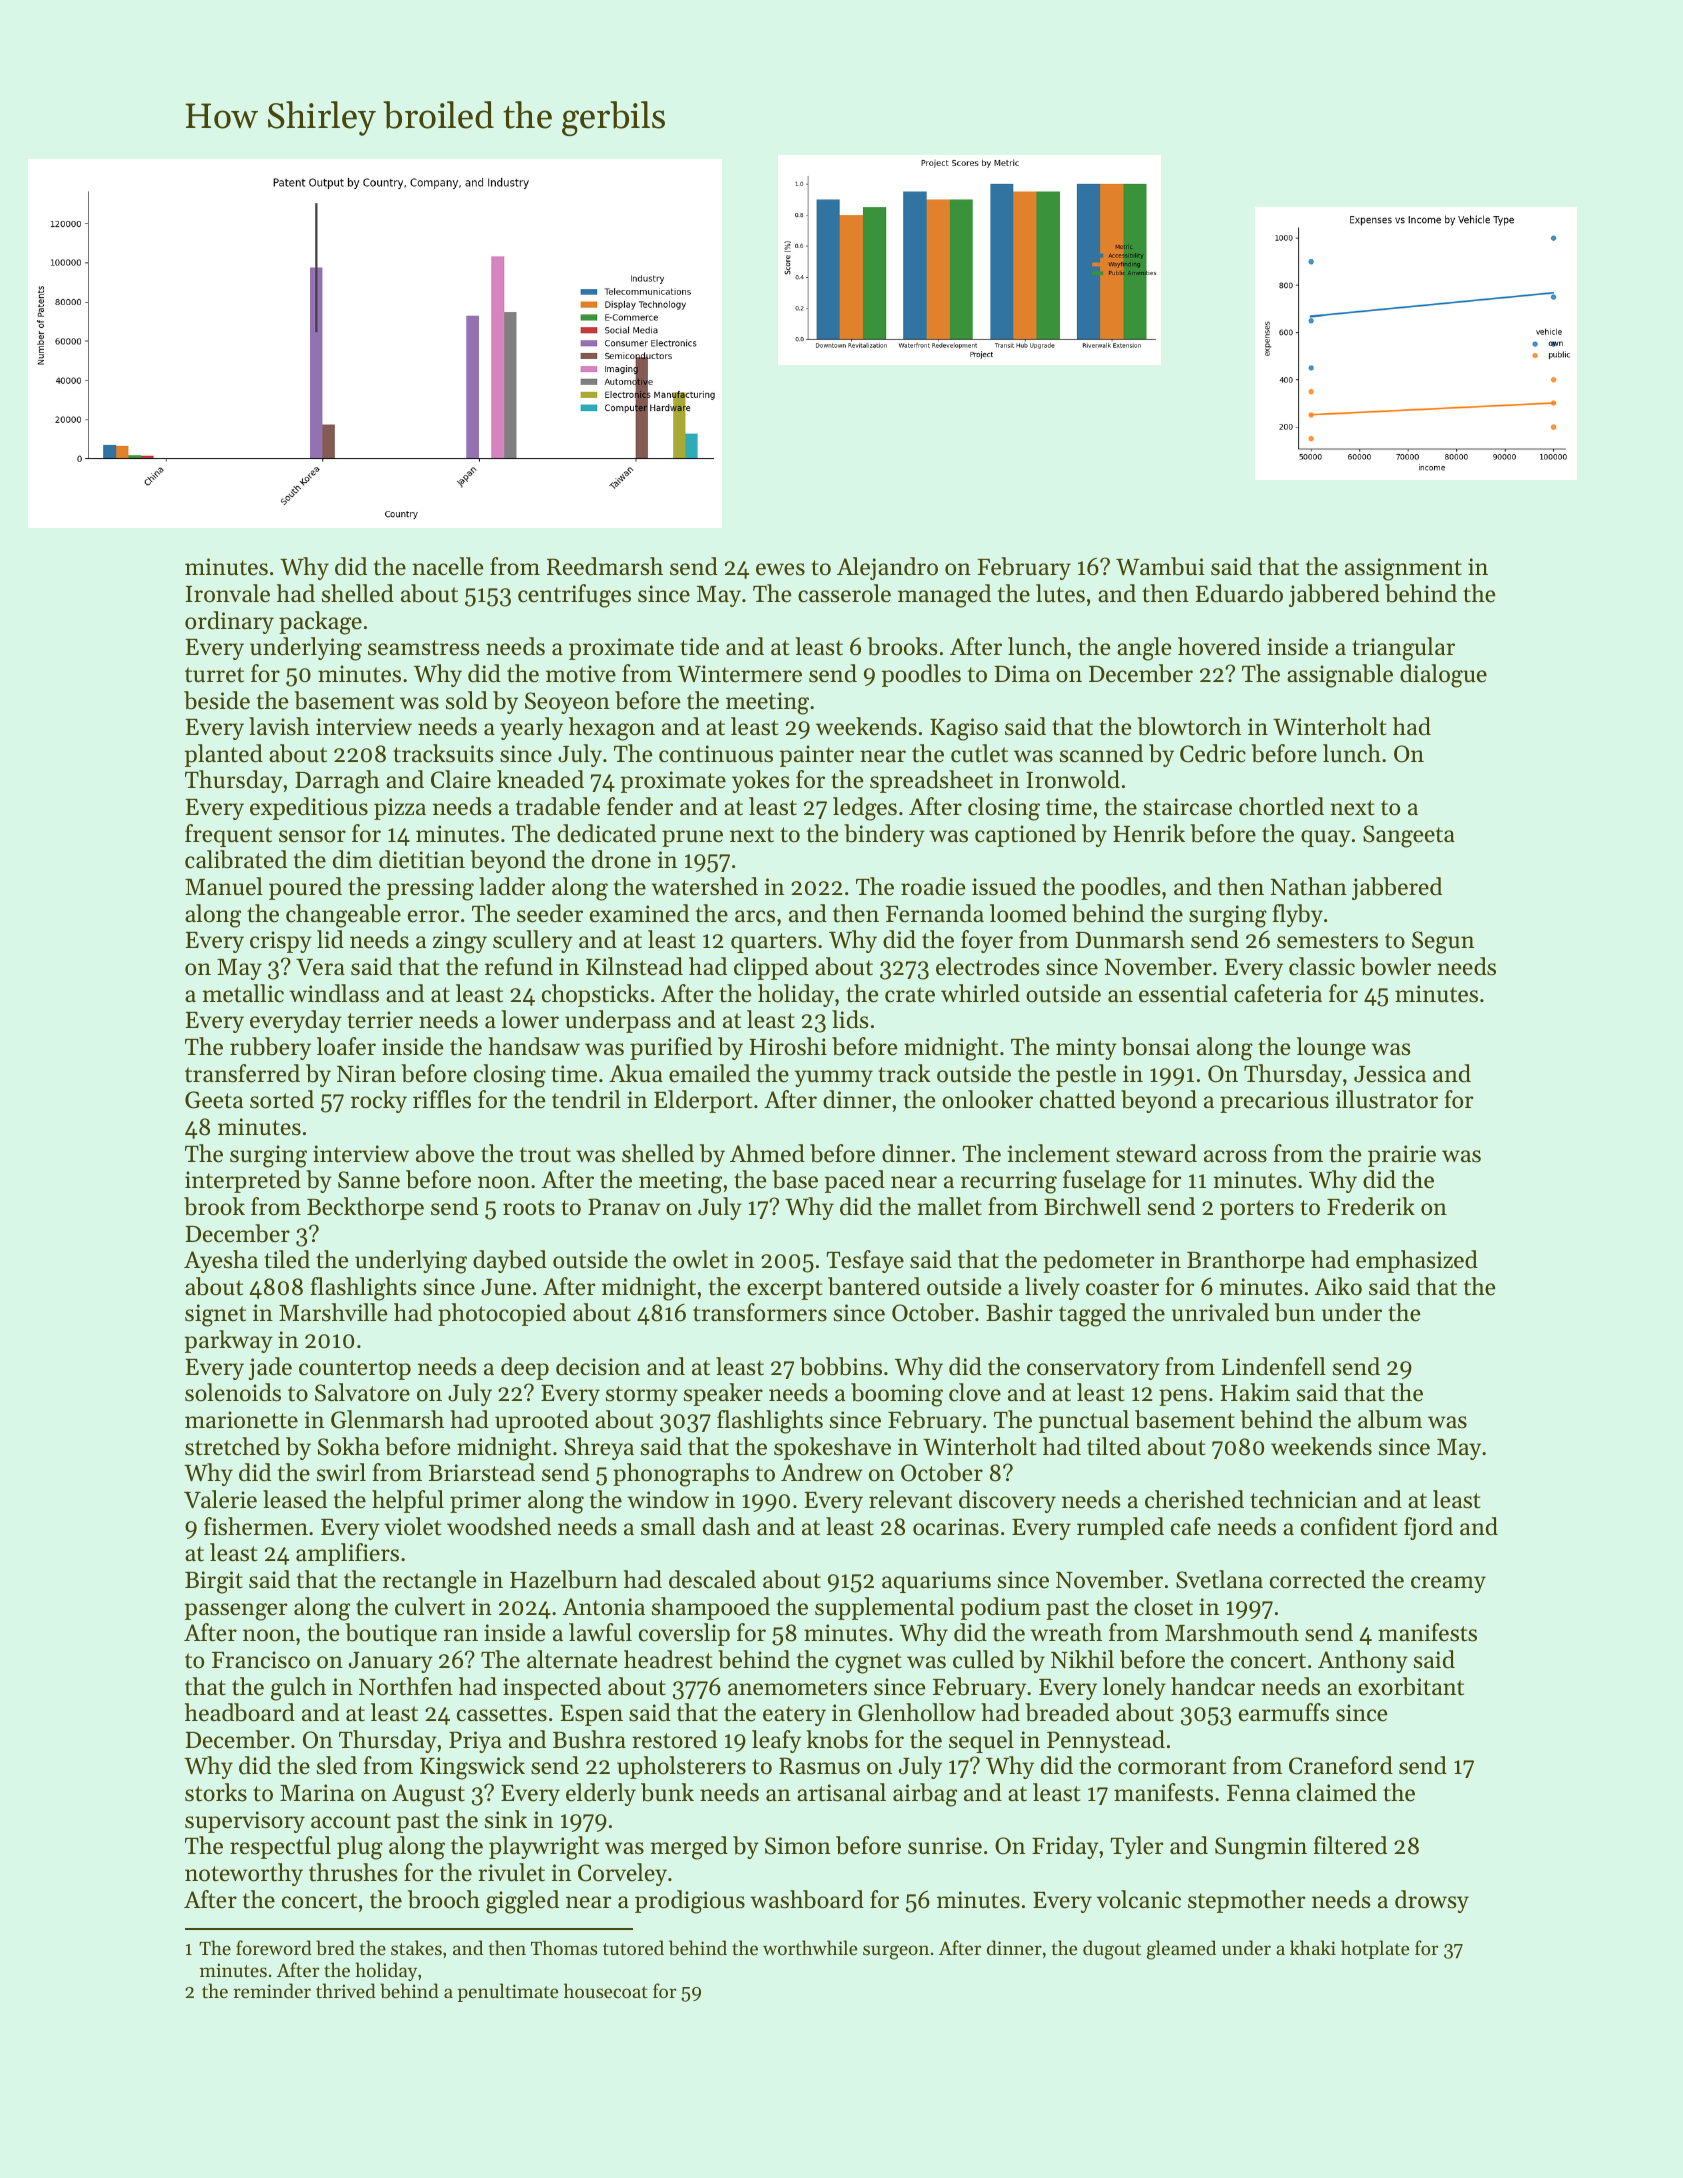 The width and height of the page is (1683, 2178). Describe the element at coordinates (1025, 835) in the page. I see `captioned` at that location.
